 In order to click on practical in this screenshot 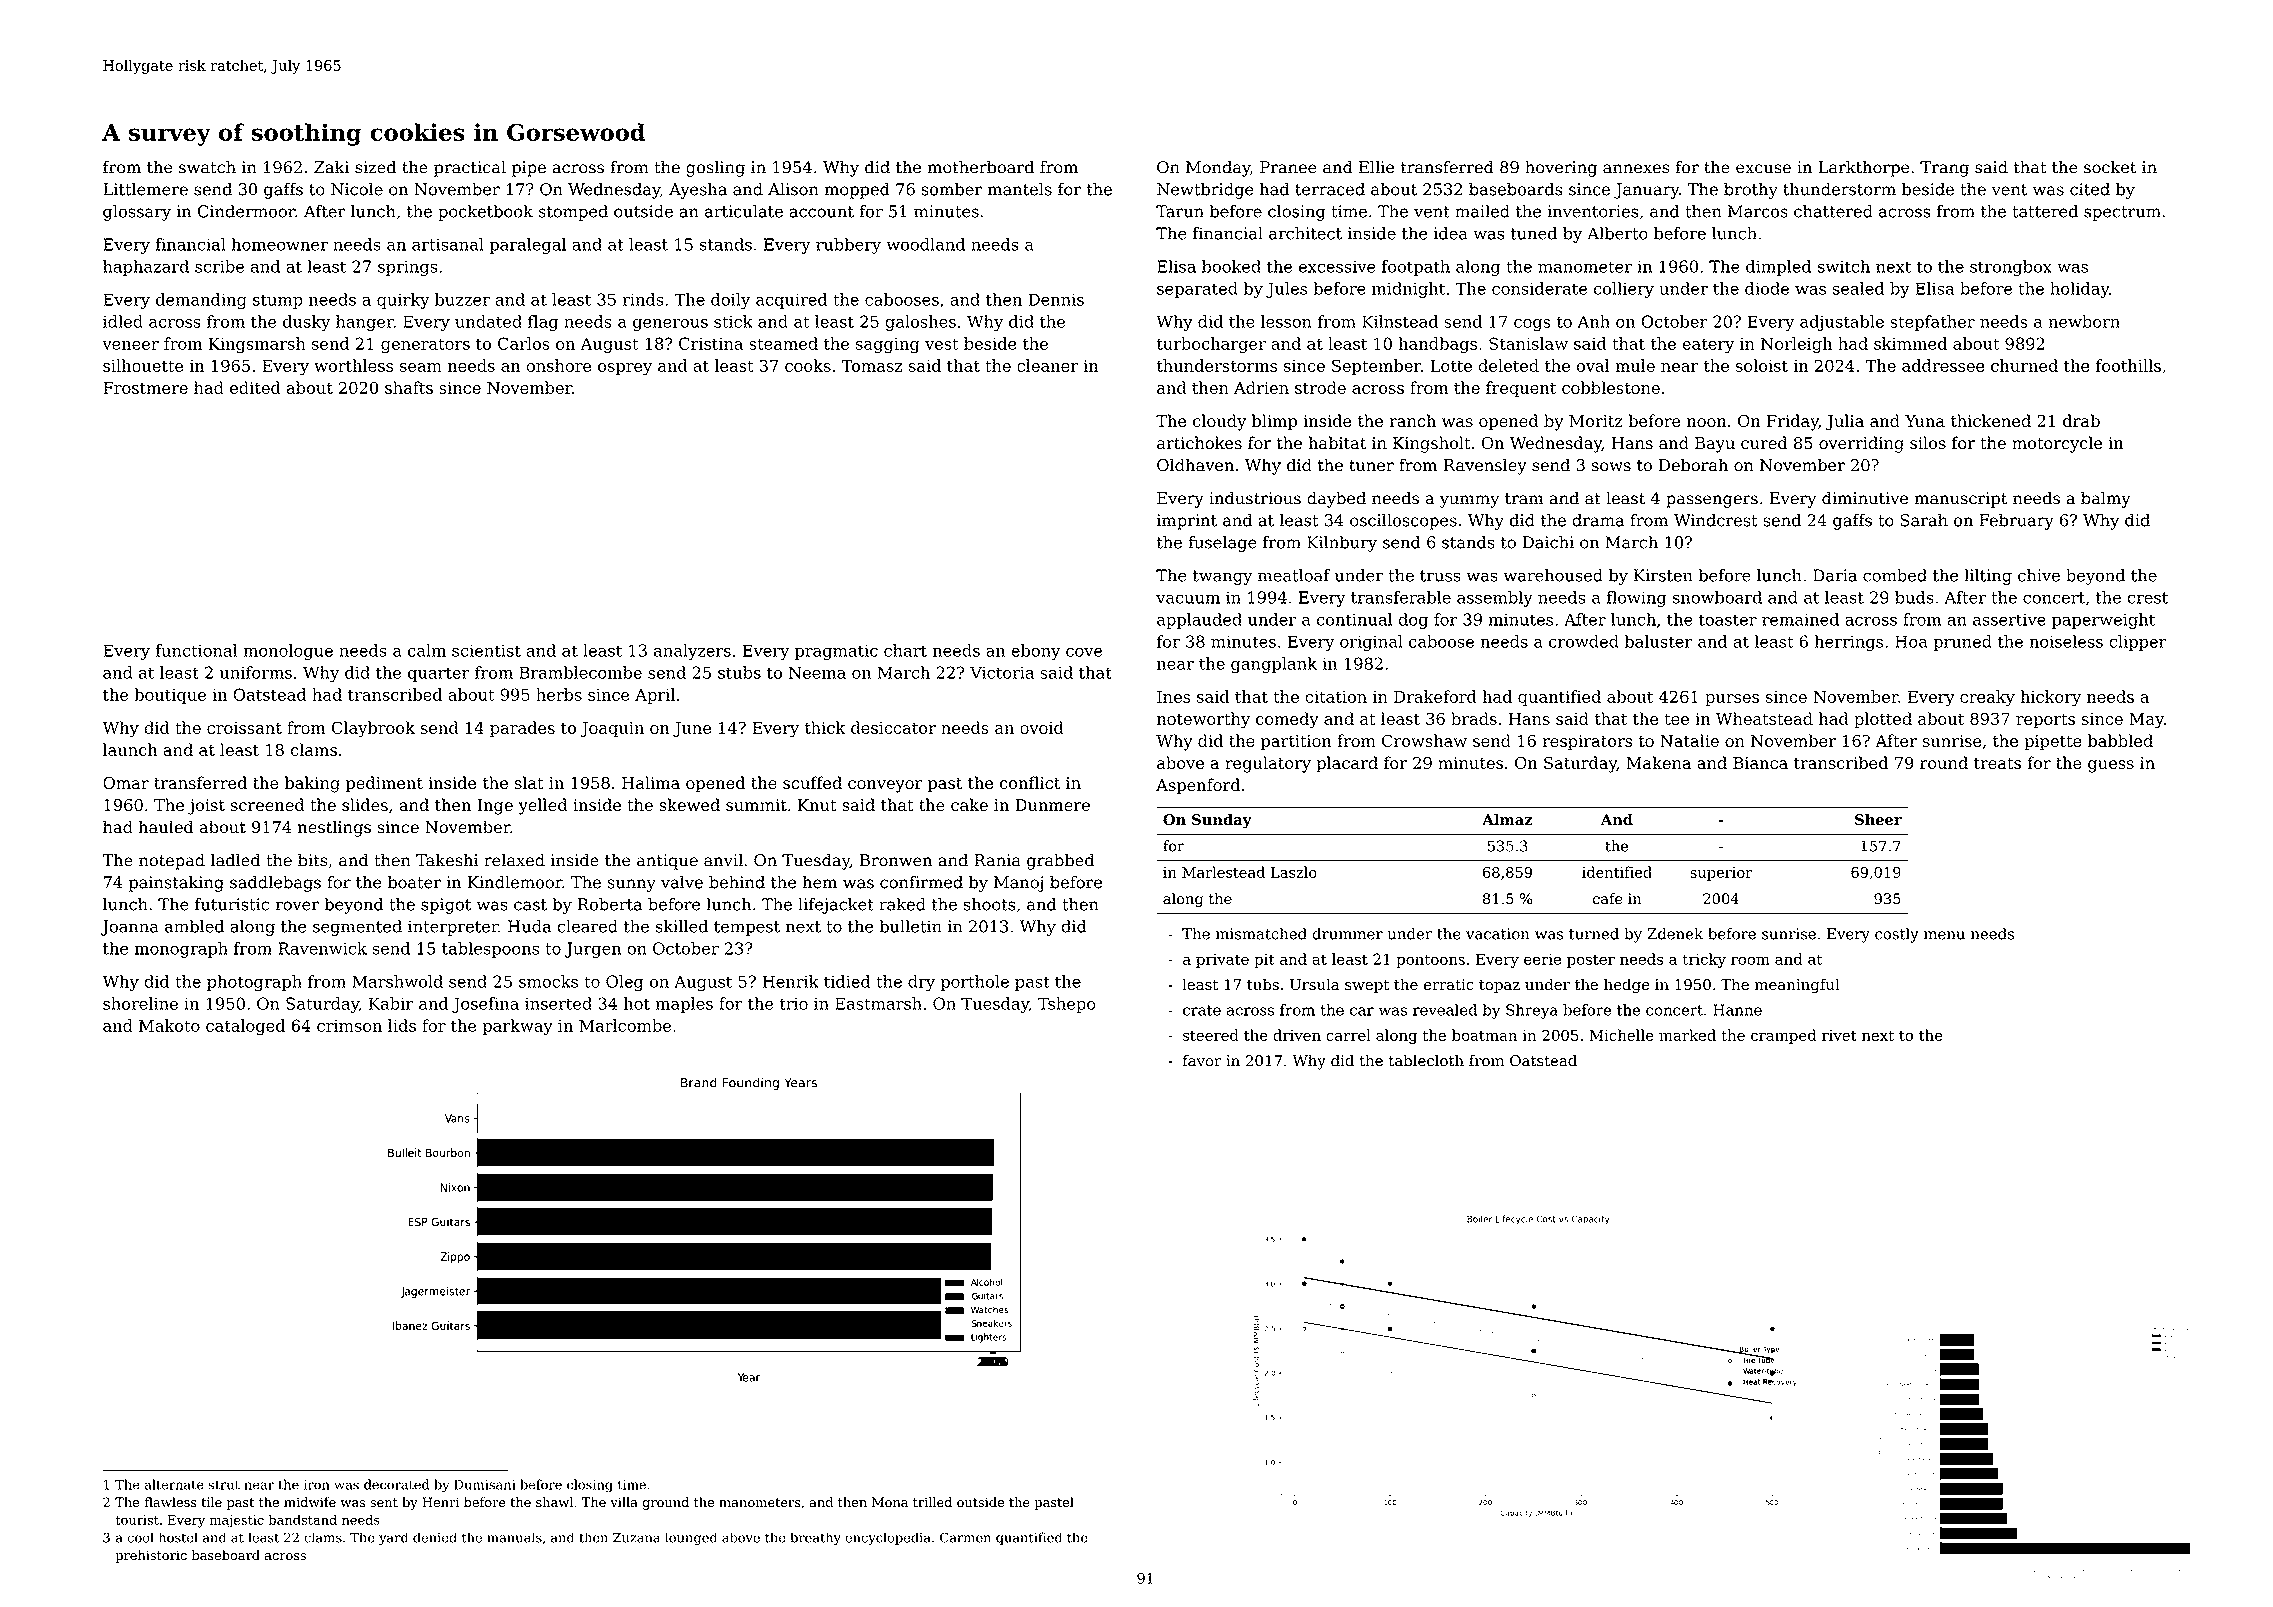, I will do `click(470, 168)`.
